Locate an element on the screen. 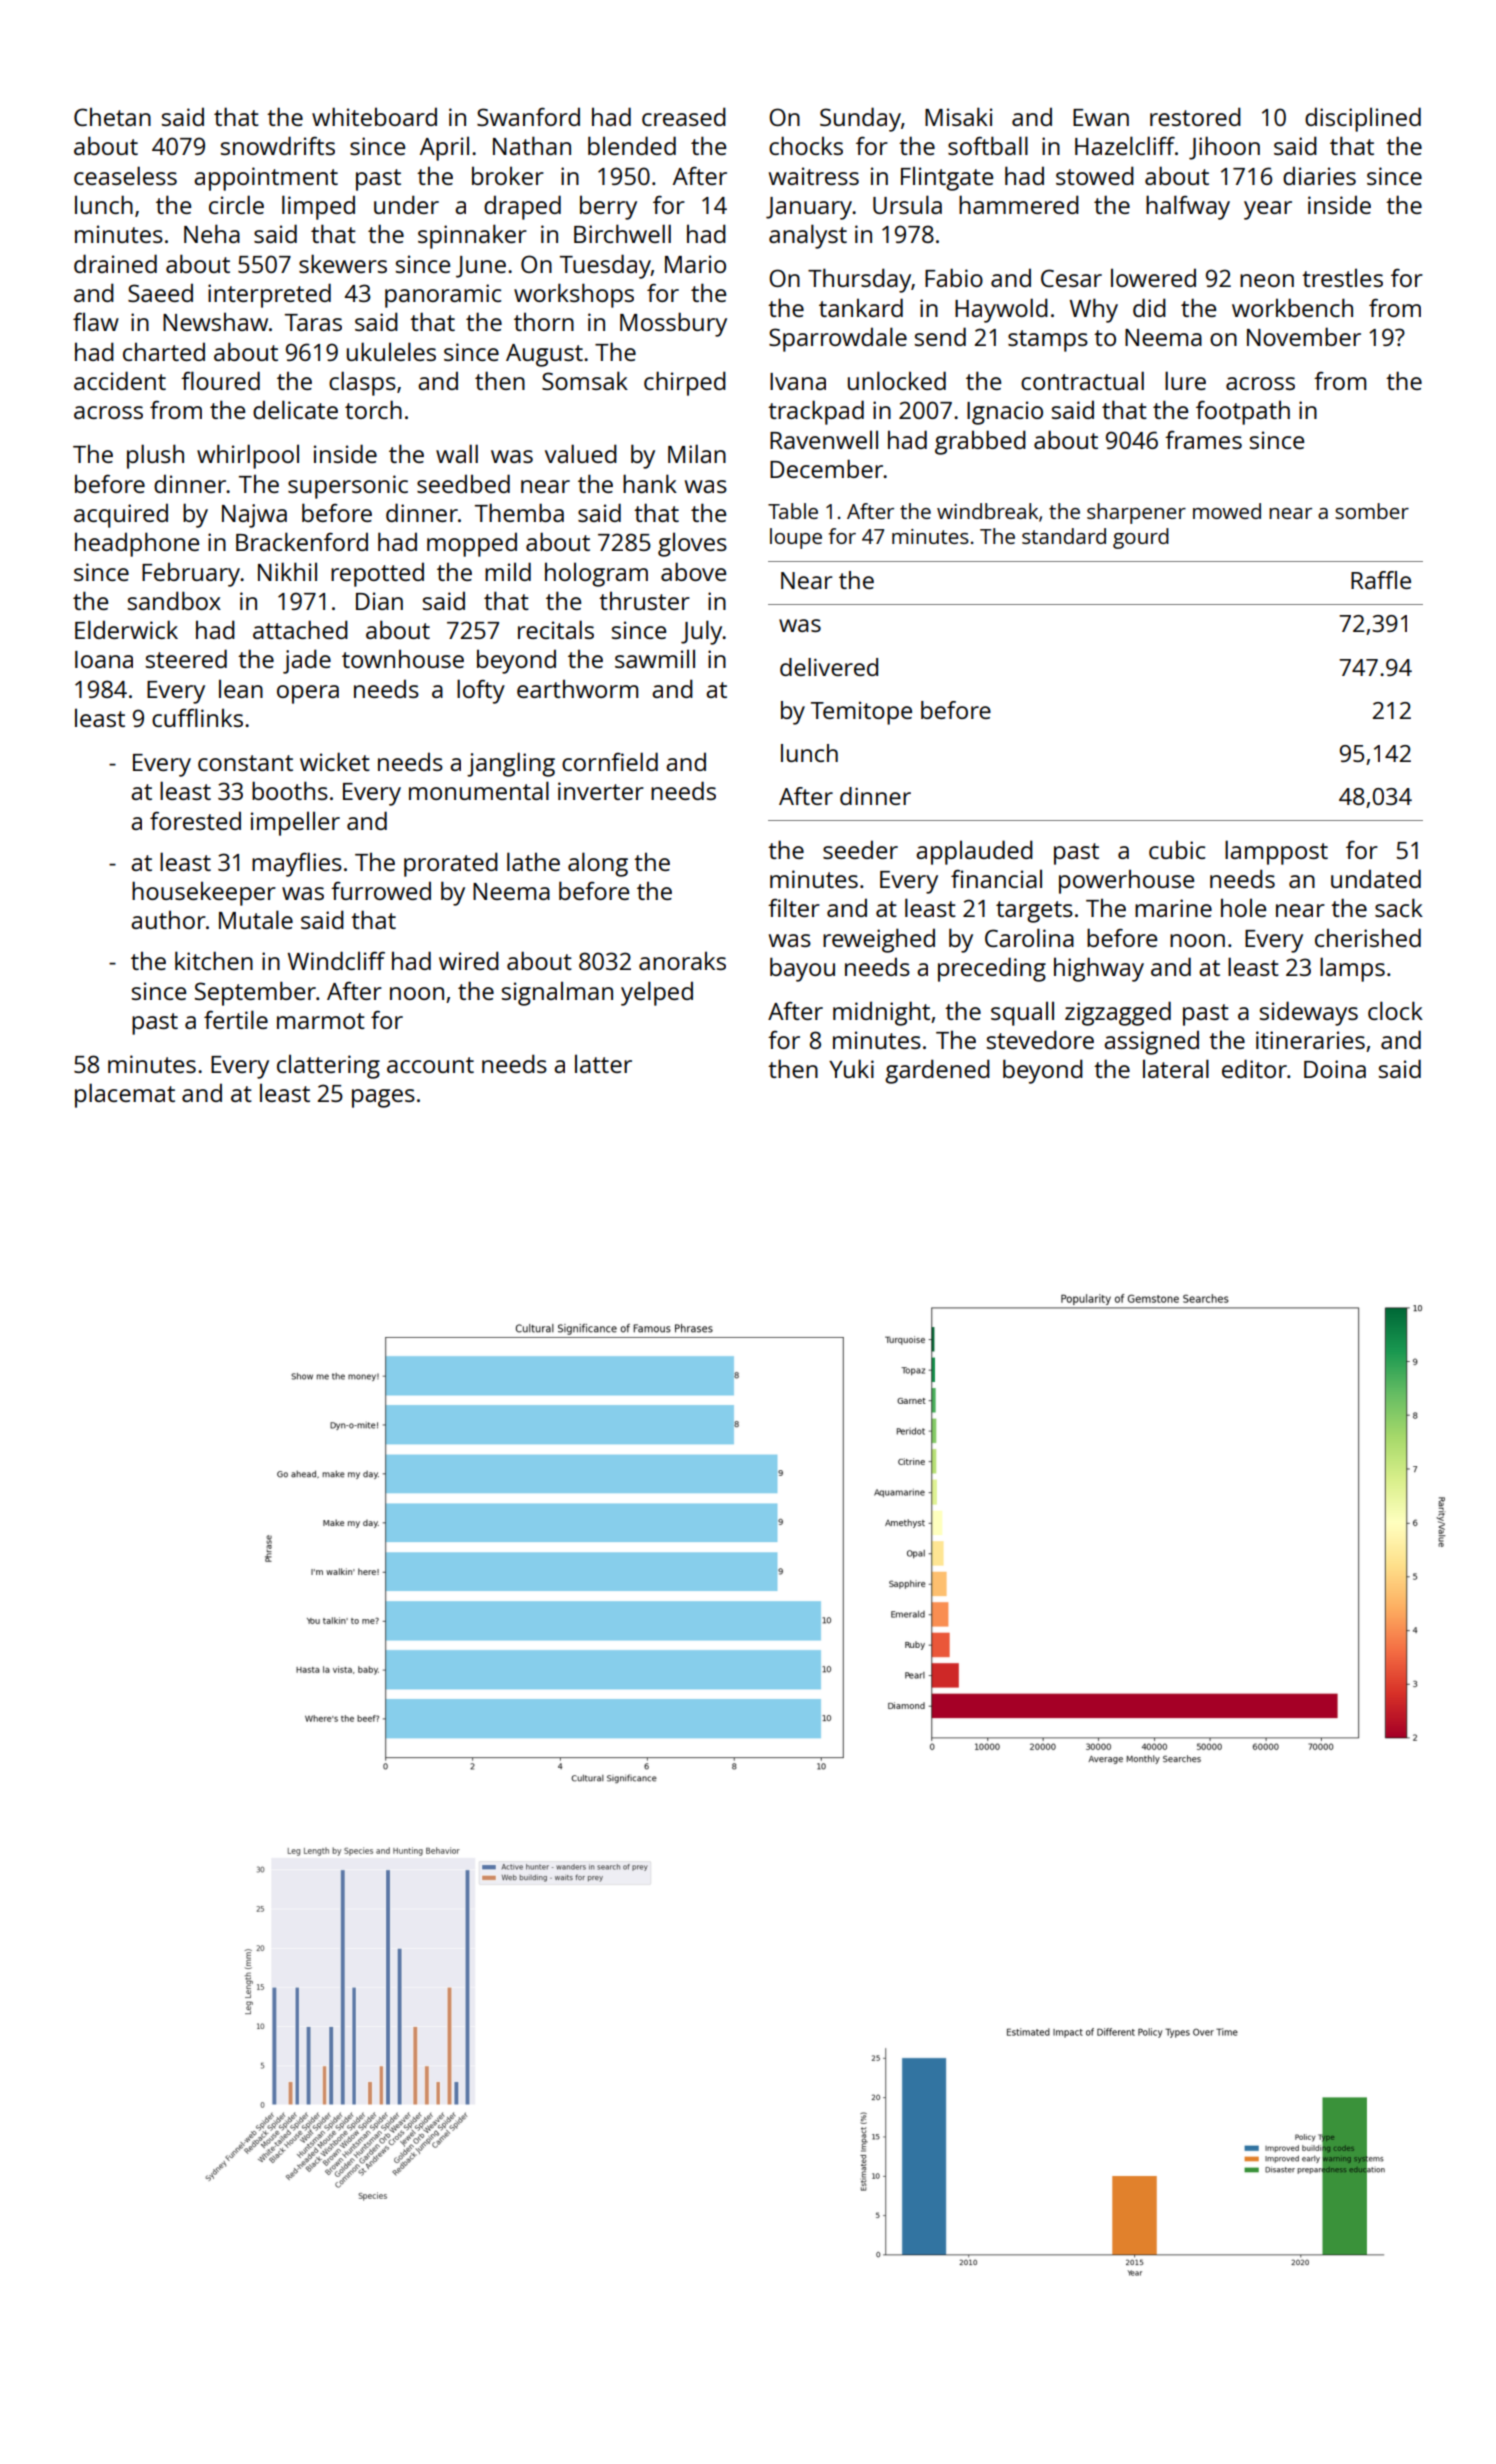 The image size is (1496, 2464). delivered is located at coordinates (829, 667).
